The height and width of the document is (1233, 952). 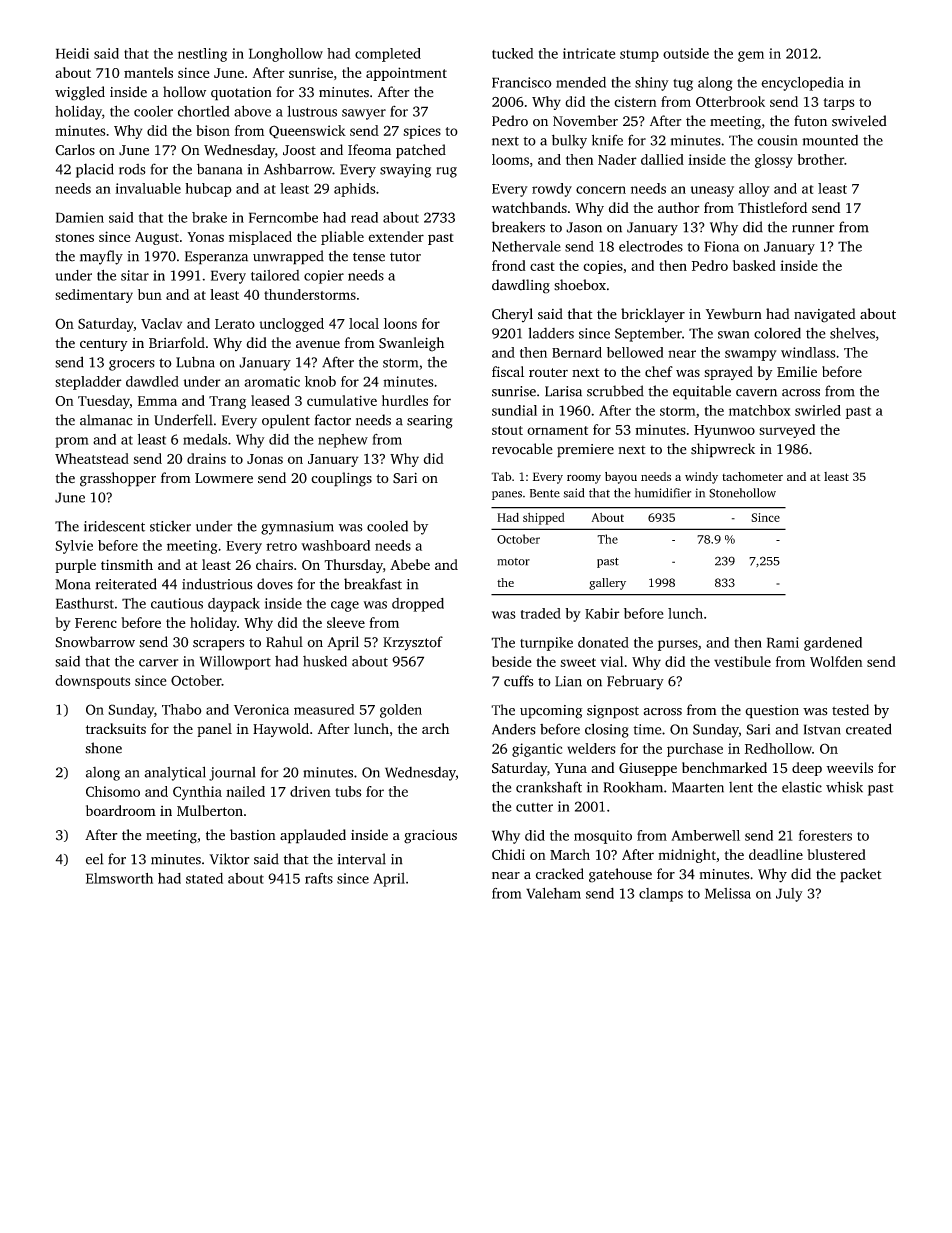 I want to click on panes, so click(x=507, y=495).
